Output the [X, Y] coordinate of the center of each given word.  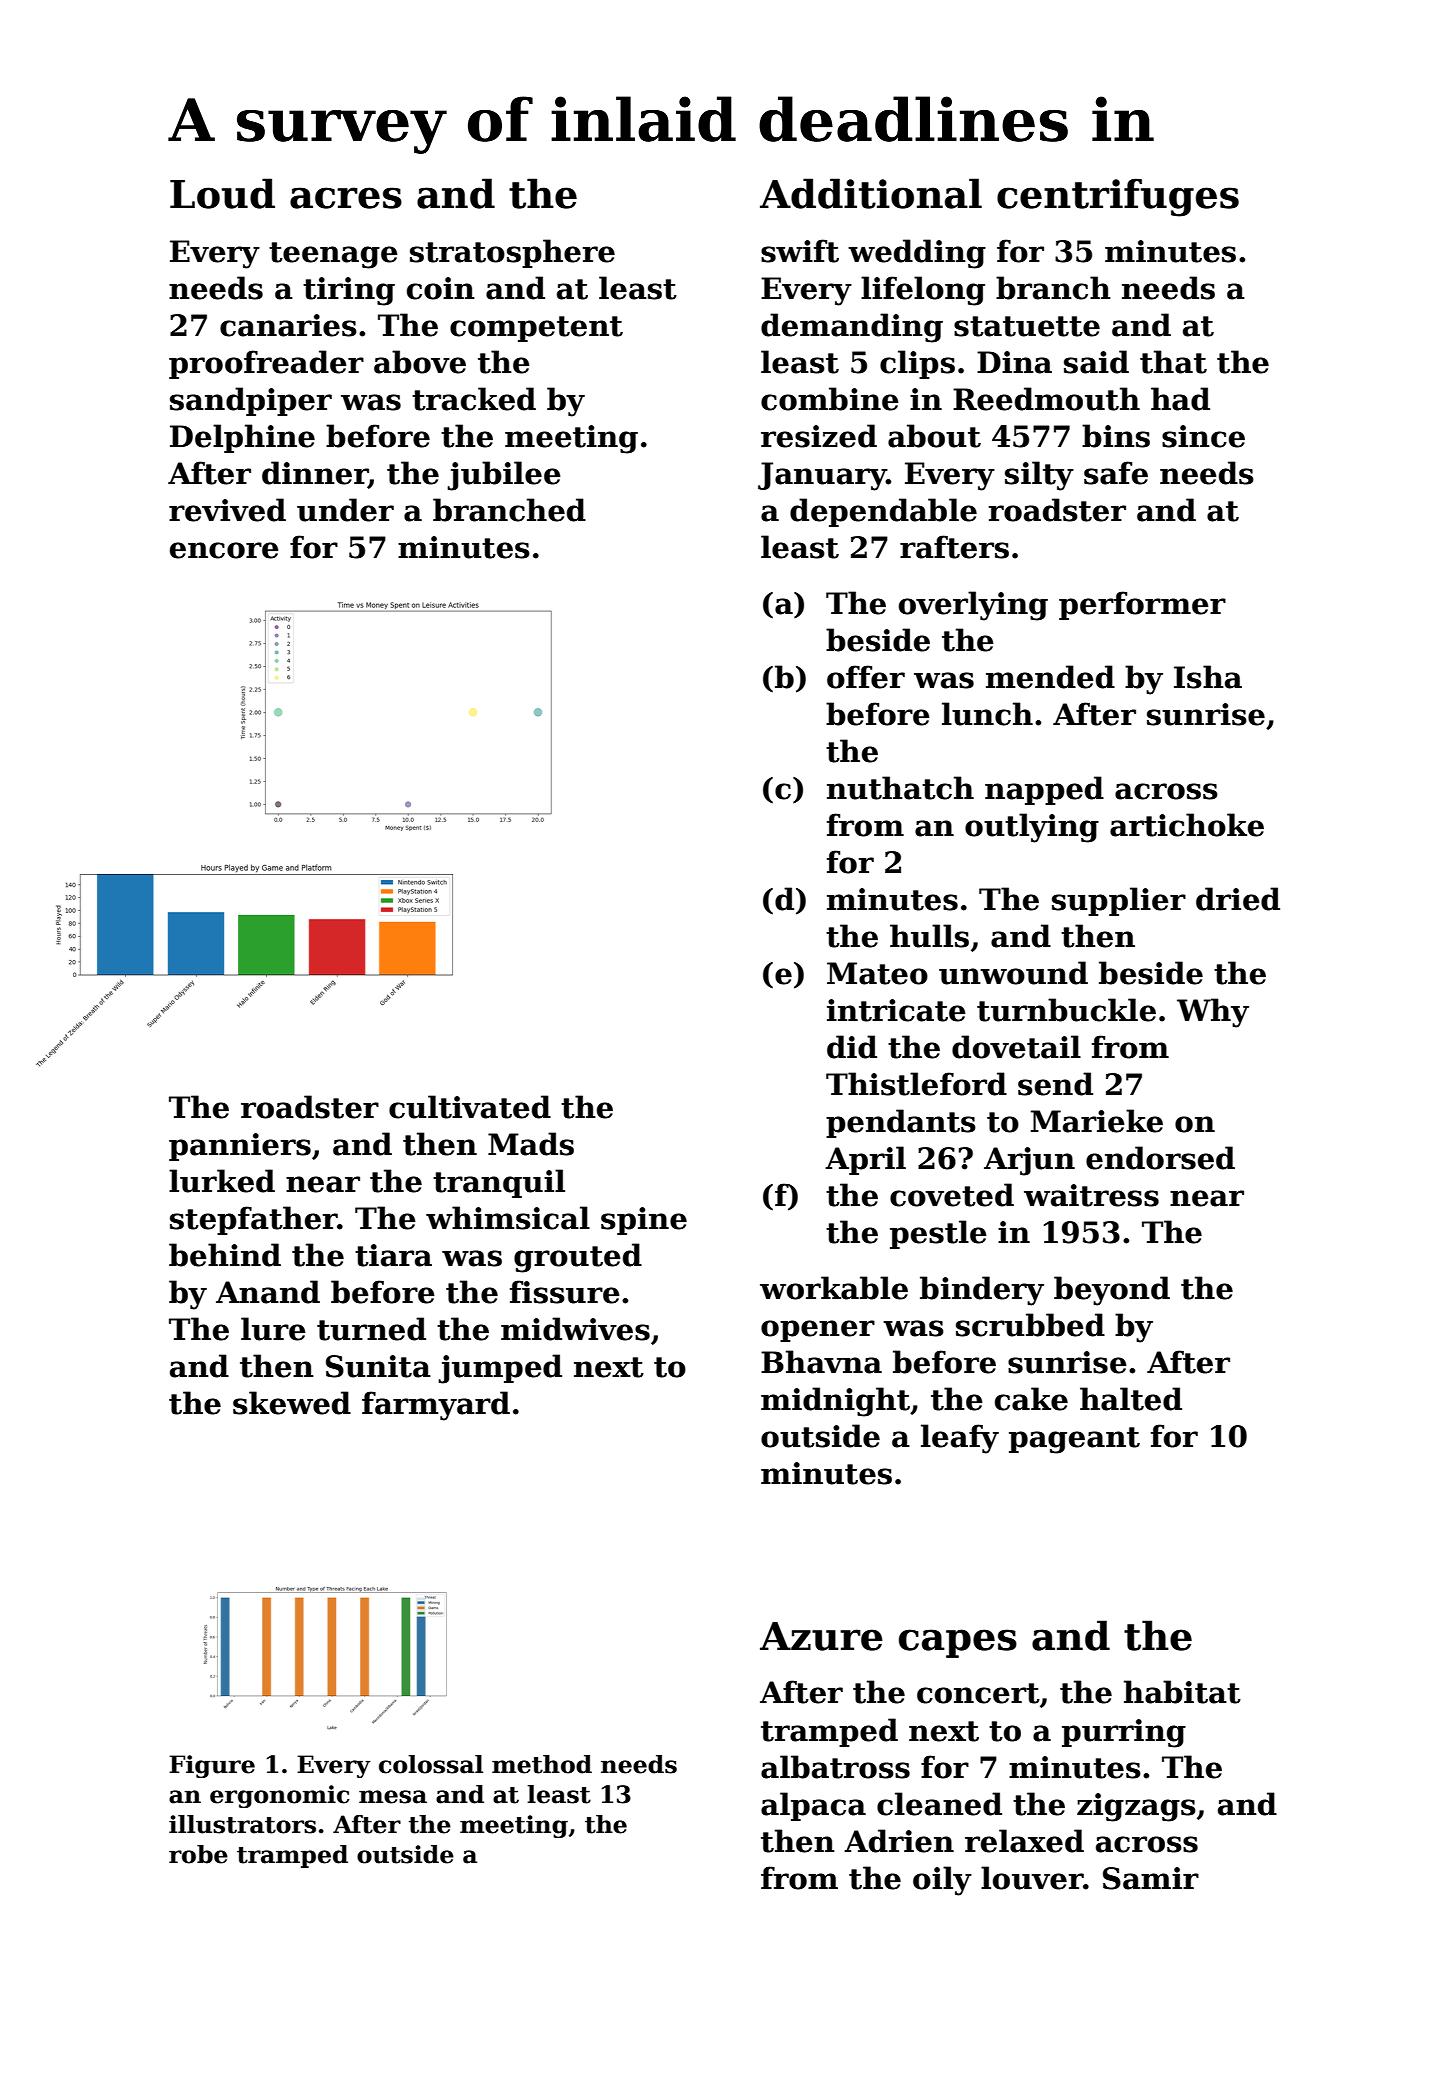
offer [866, 677]
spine [644, 1221]
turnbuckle [1066, 1010]
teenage [333, 255]
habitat [1182, 1692]
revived [227, 510]
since [1203, 436]
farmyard [436, 1406]
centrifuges [1118, 197]
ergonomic [280, 1796]
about [934, 436]
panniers [240, 1147]
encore [224, 550]
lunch [987, 714]
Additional [871, 193]
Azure [821, 1636]
